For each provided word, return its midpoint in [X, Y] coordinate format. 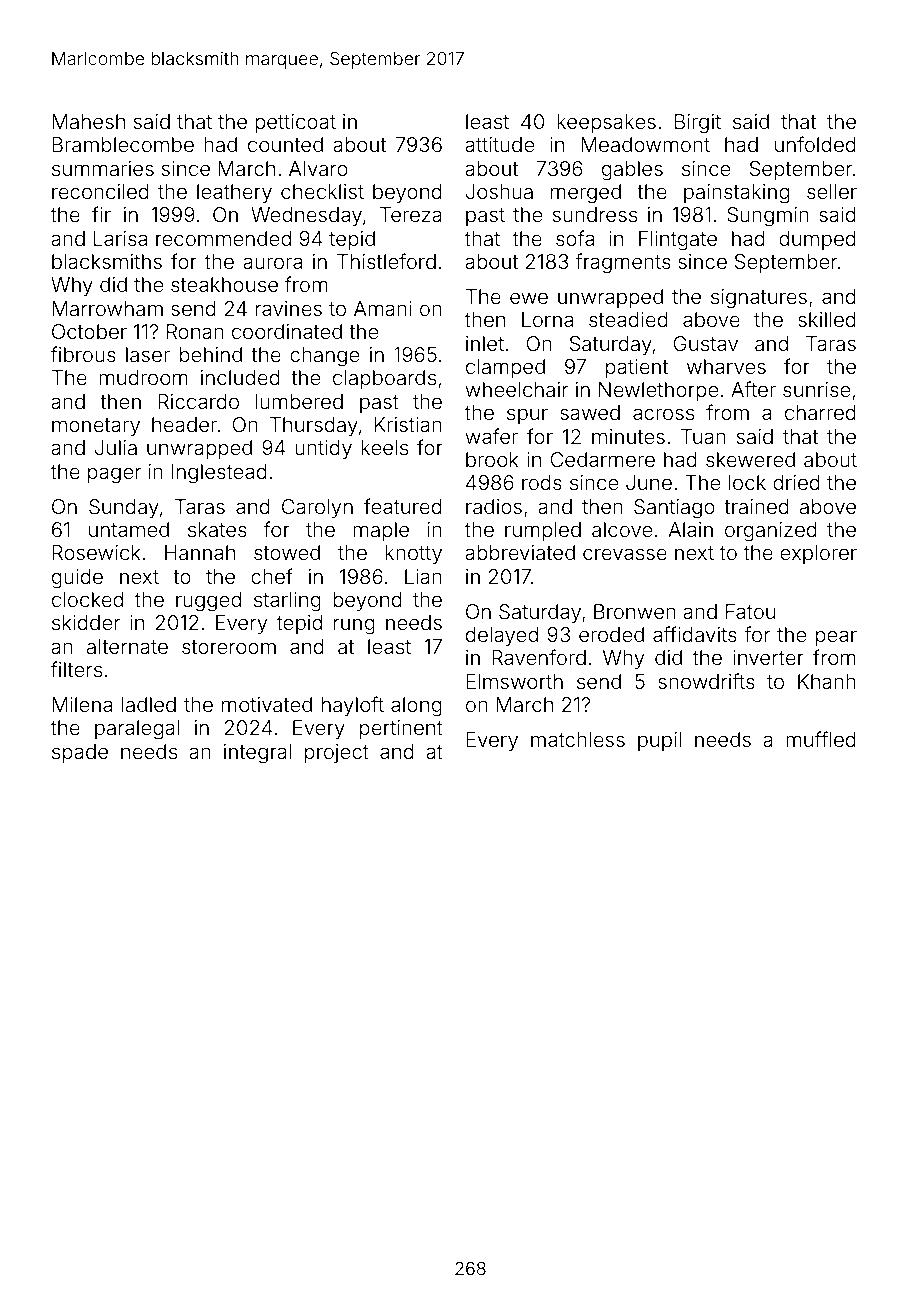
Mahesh [88, 121]
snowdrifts [706, 681]
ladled [149, 704]
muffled [821, 739]
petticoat [295, 123]
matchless [578, 739]
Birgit [698, 124]
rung [354, 626]
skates [217, 529]
